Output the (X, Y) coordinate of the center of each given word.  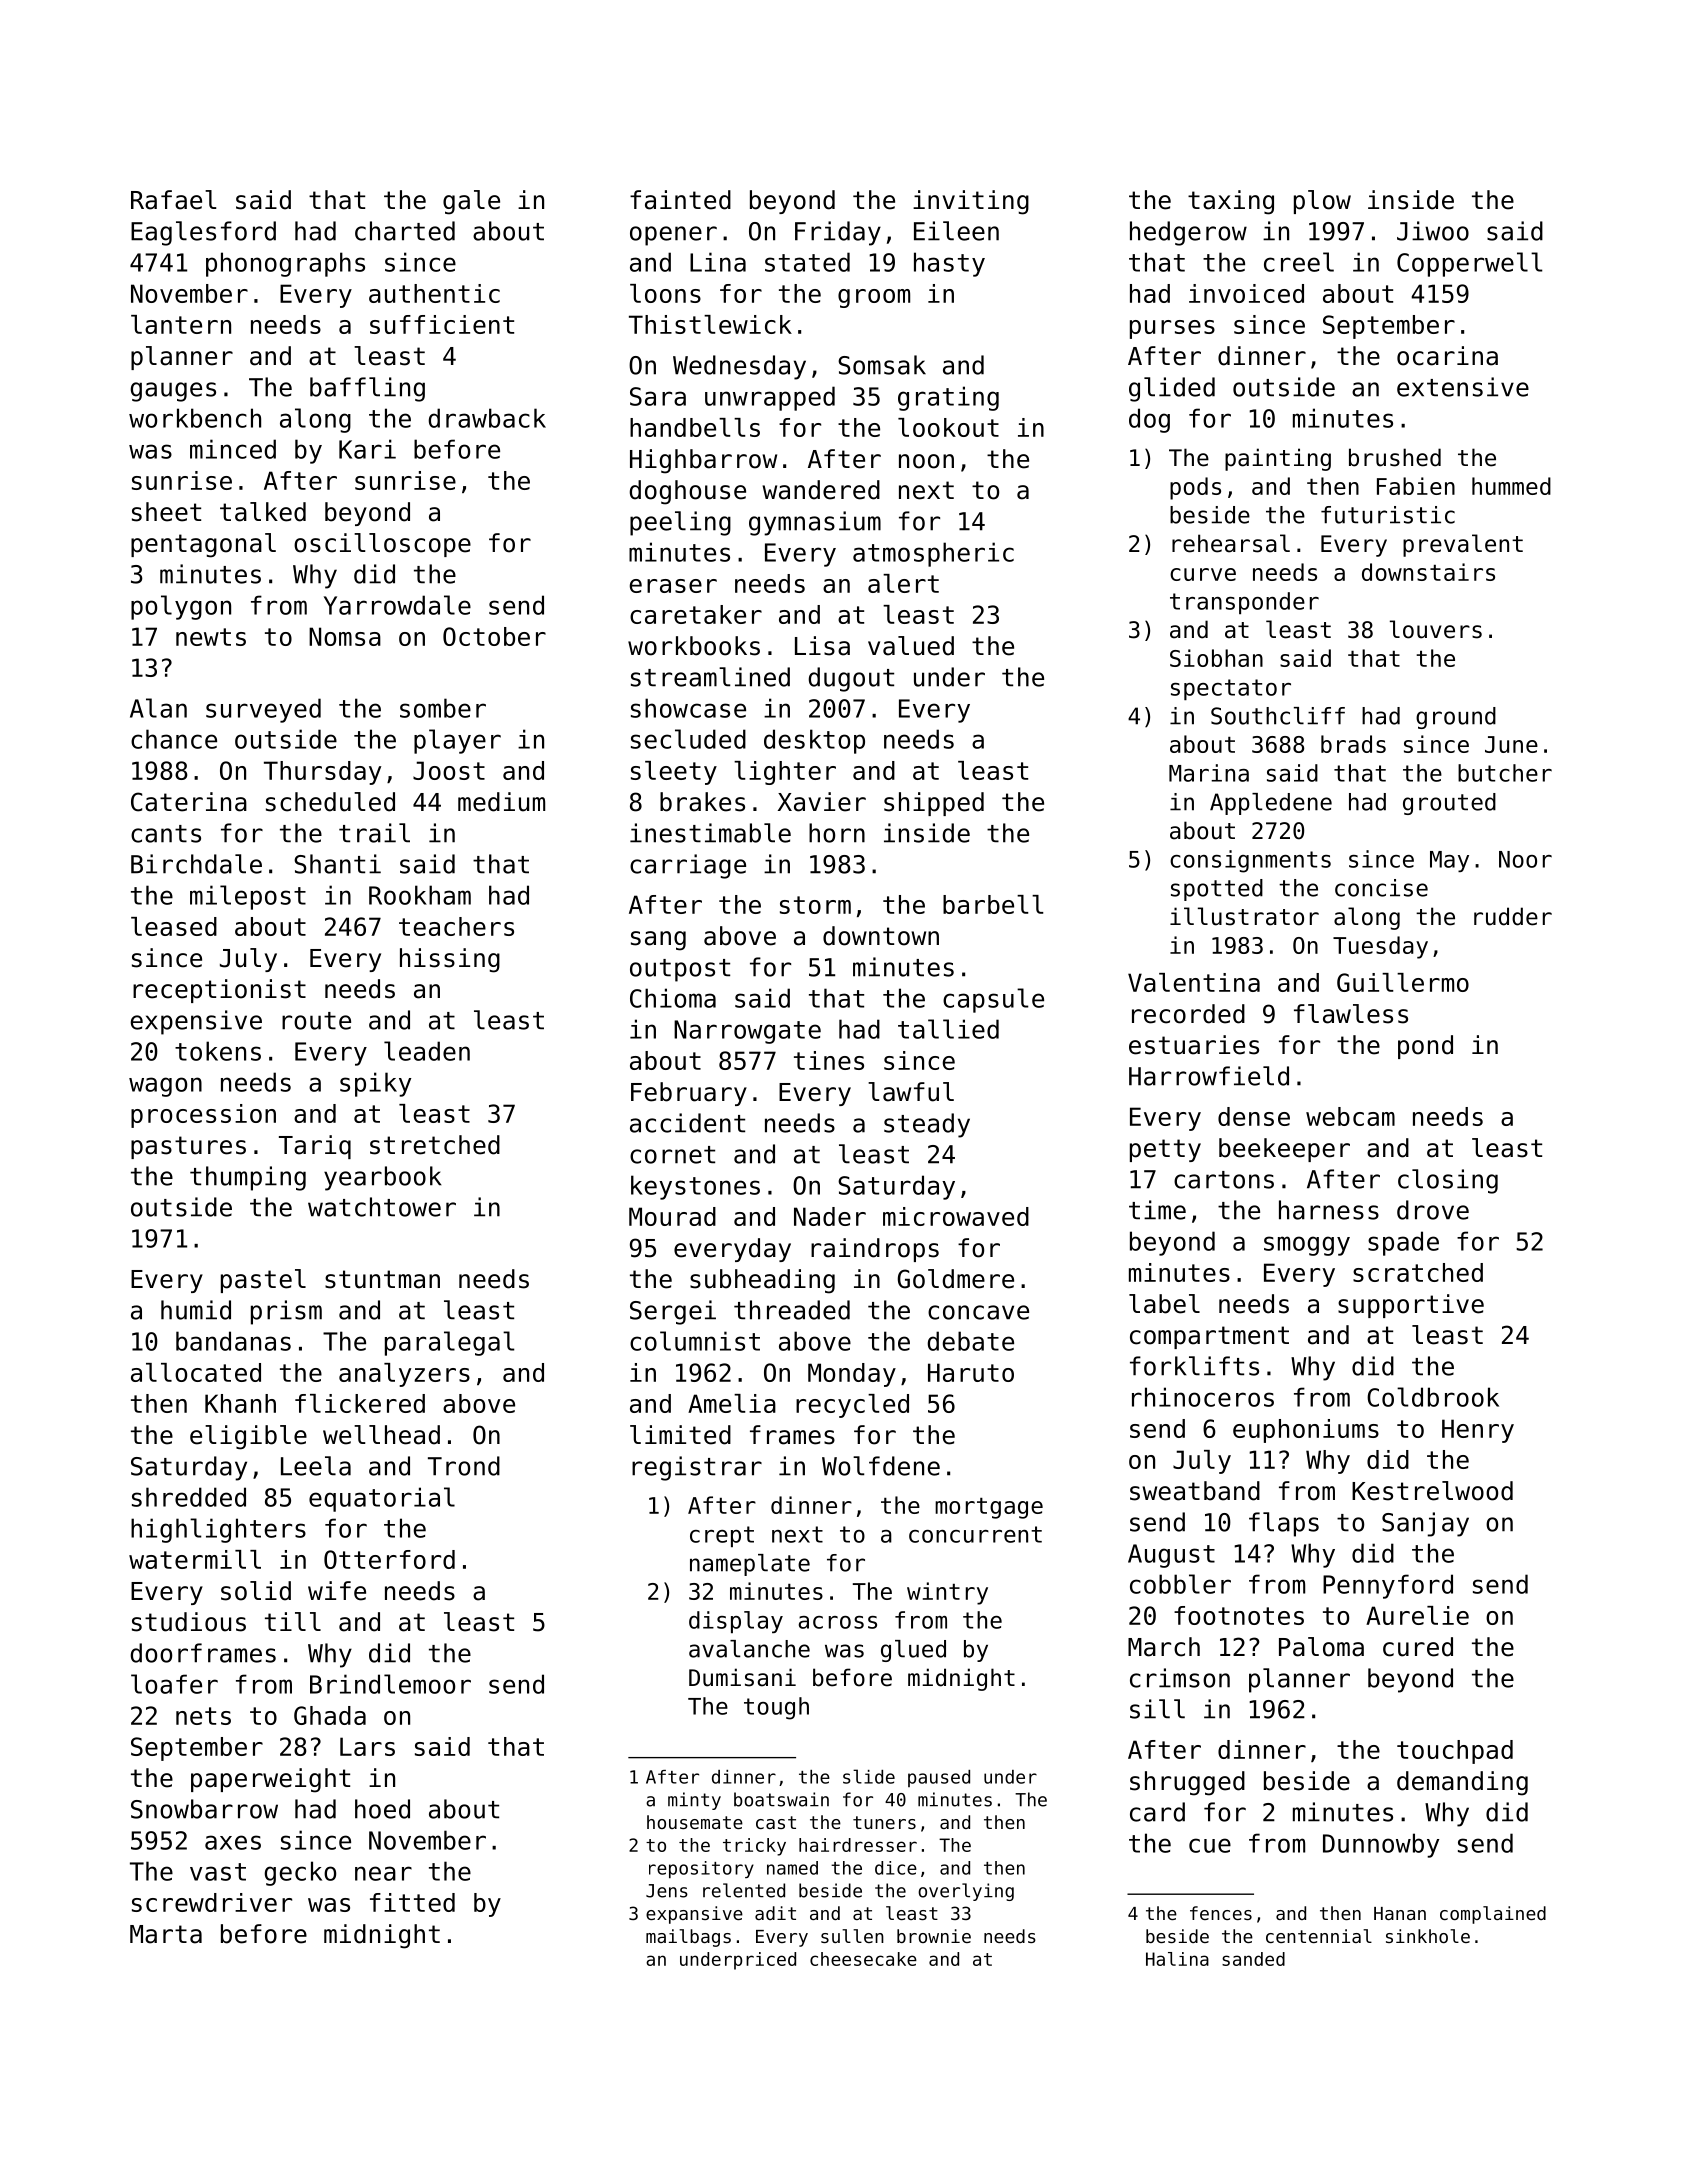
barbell (993, 904)
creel (1299, 262)
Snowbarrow (204, 1809)
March (1164, 1647)
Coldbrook (1433, 1397)
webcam (1350, 1116)
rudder (1513, 916)
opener (673, 236)
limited (680, 1435)
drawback (487, 418)
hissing (450, 960)
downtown (881, 936)
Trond (464, 1466)
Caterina (189, 802)
